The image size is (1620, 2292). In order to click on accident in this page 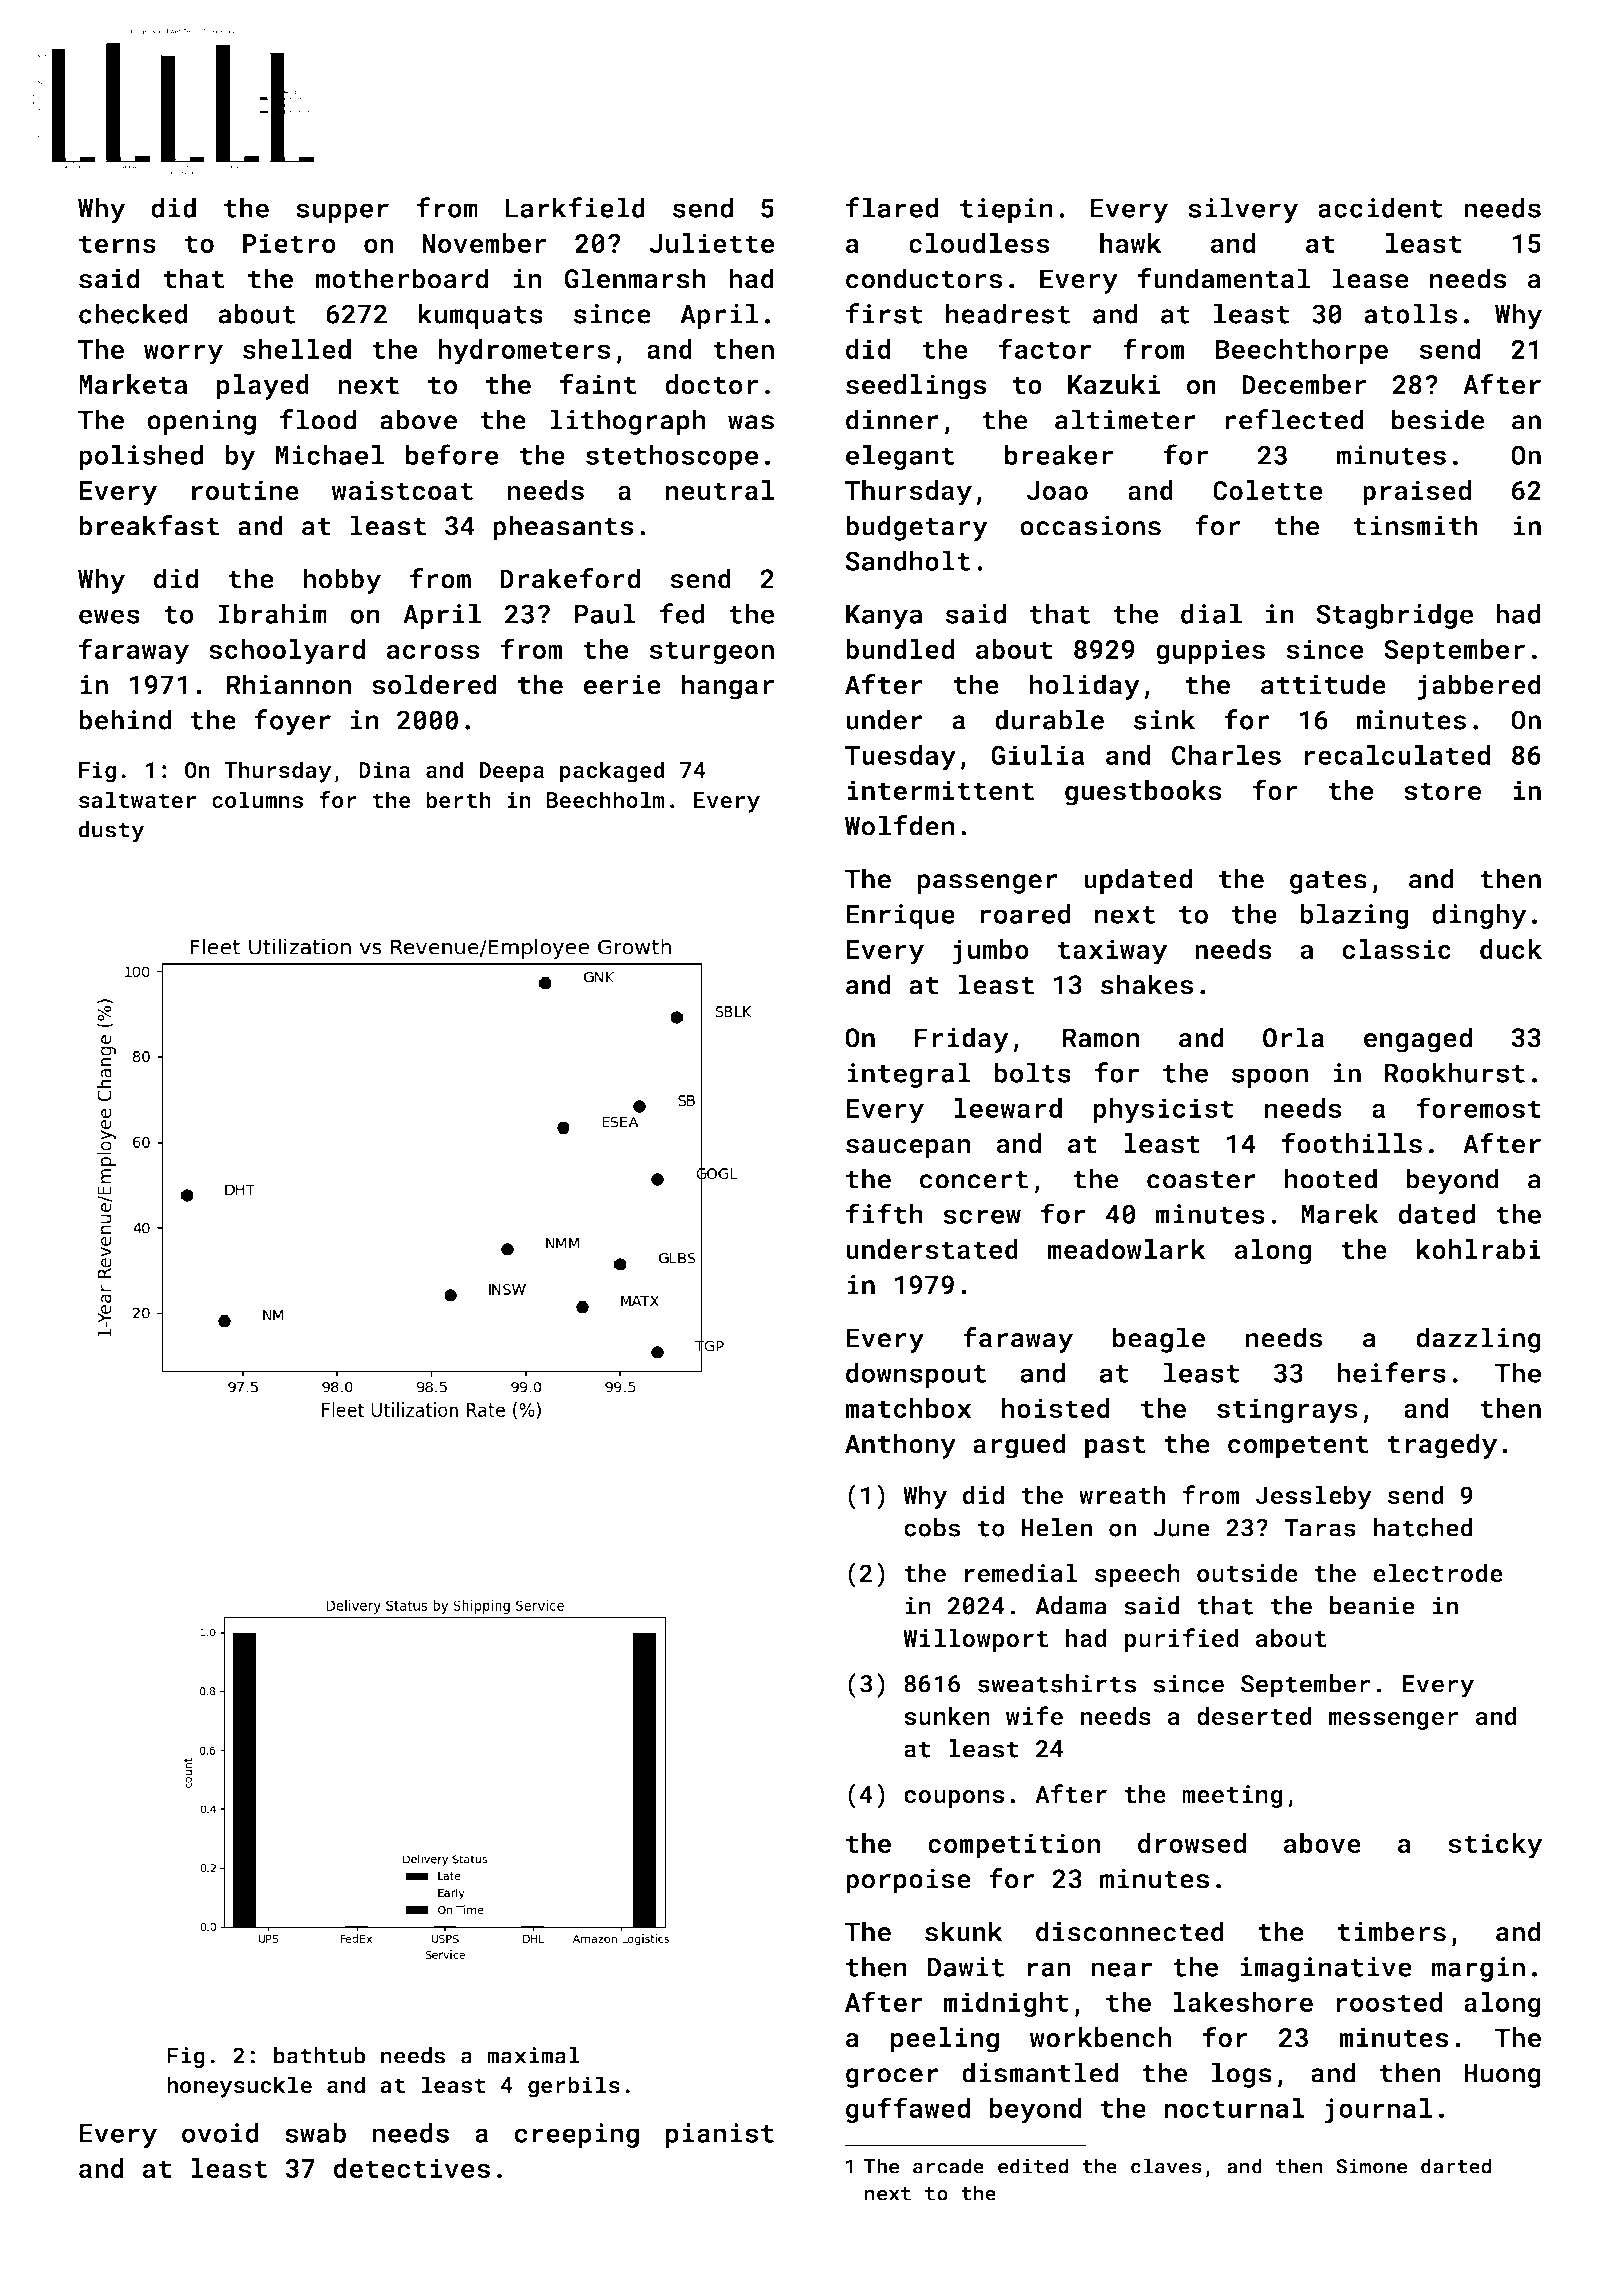, I will do `click(1380, 207)`.
